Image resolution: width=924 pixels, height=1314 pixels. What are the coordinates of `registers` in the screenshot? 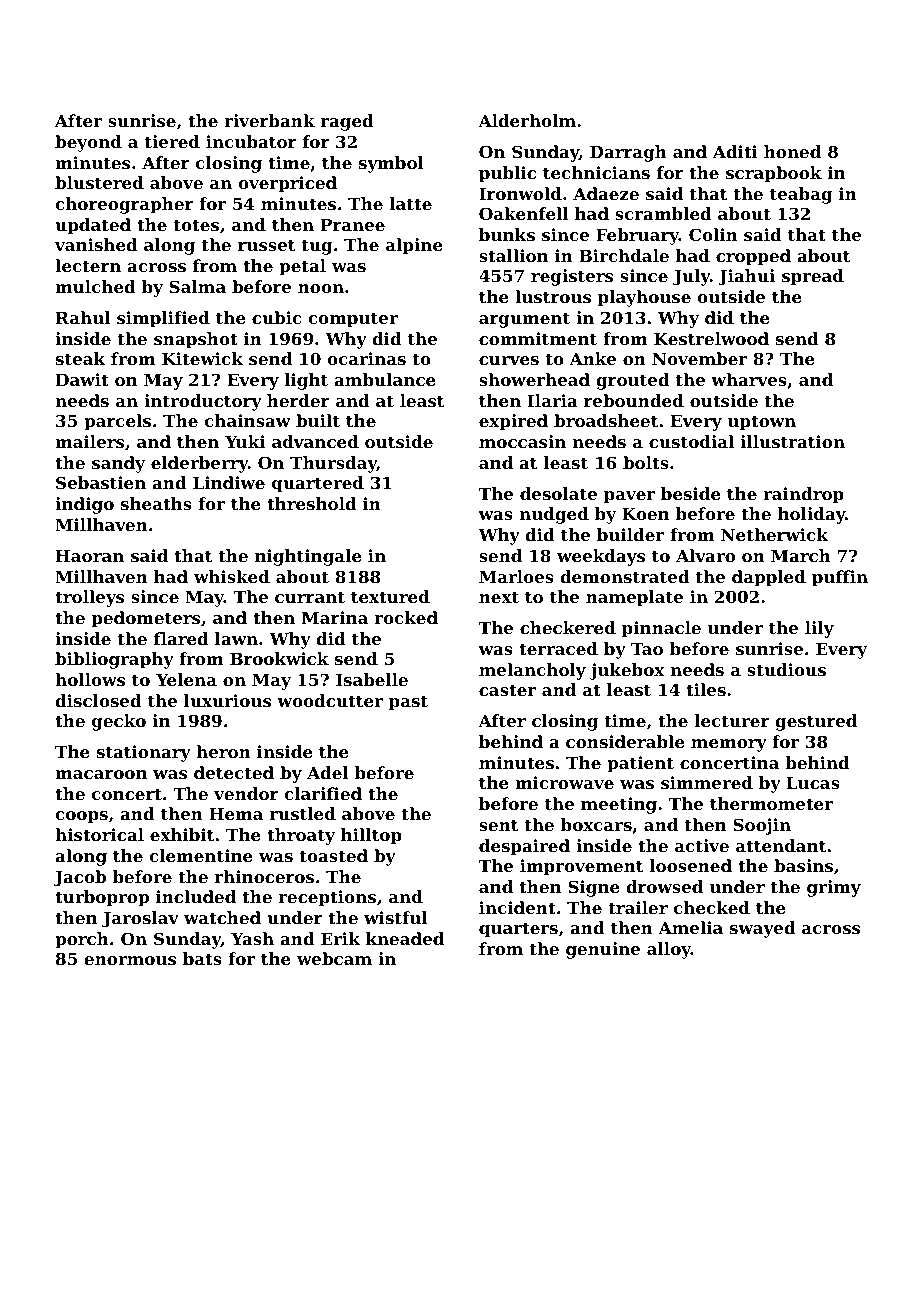 It's located at (572, 277).
